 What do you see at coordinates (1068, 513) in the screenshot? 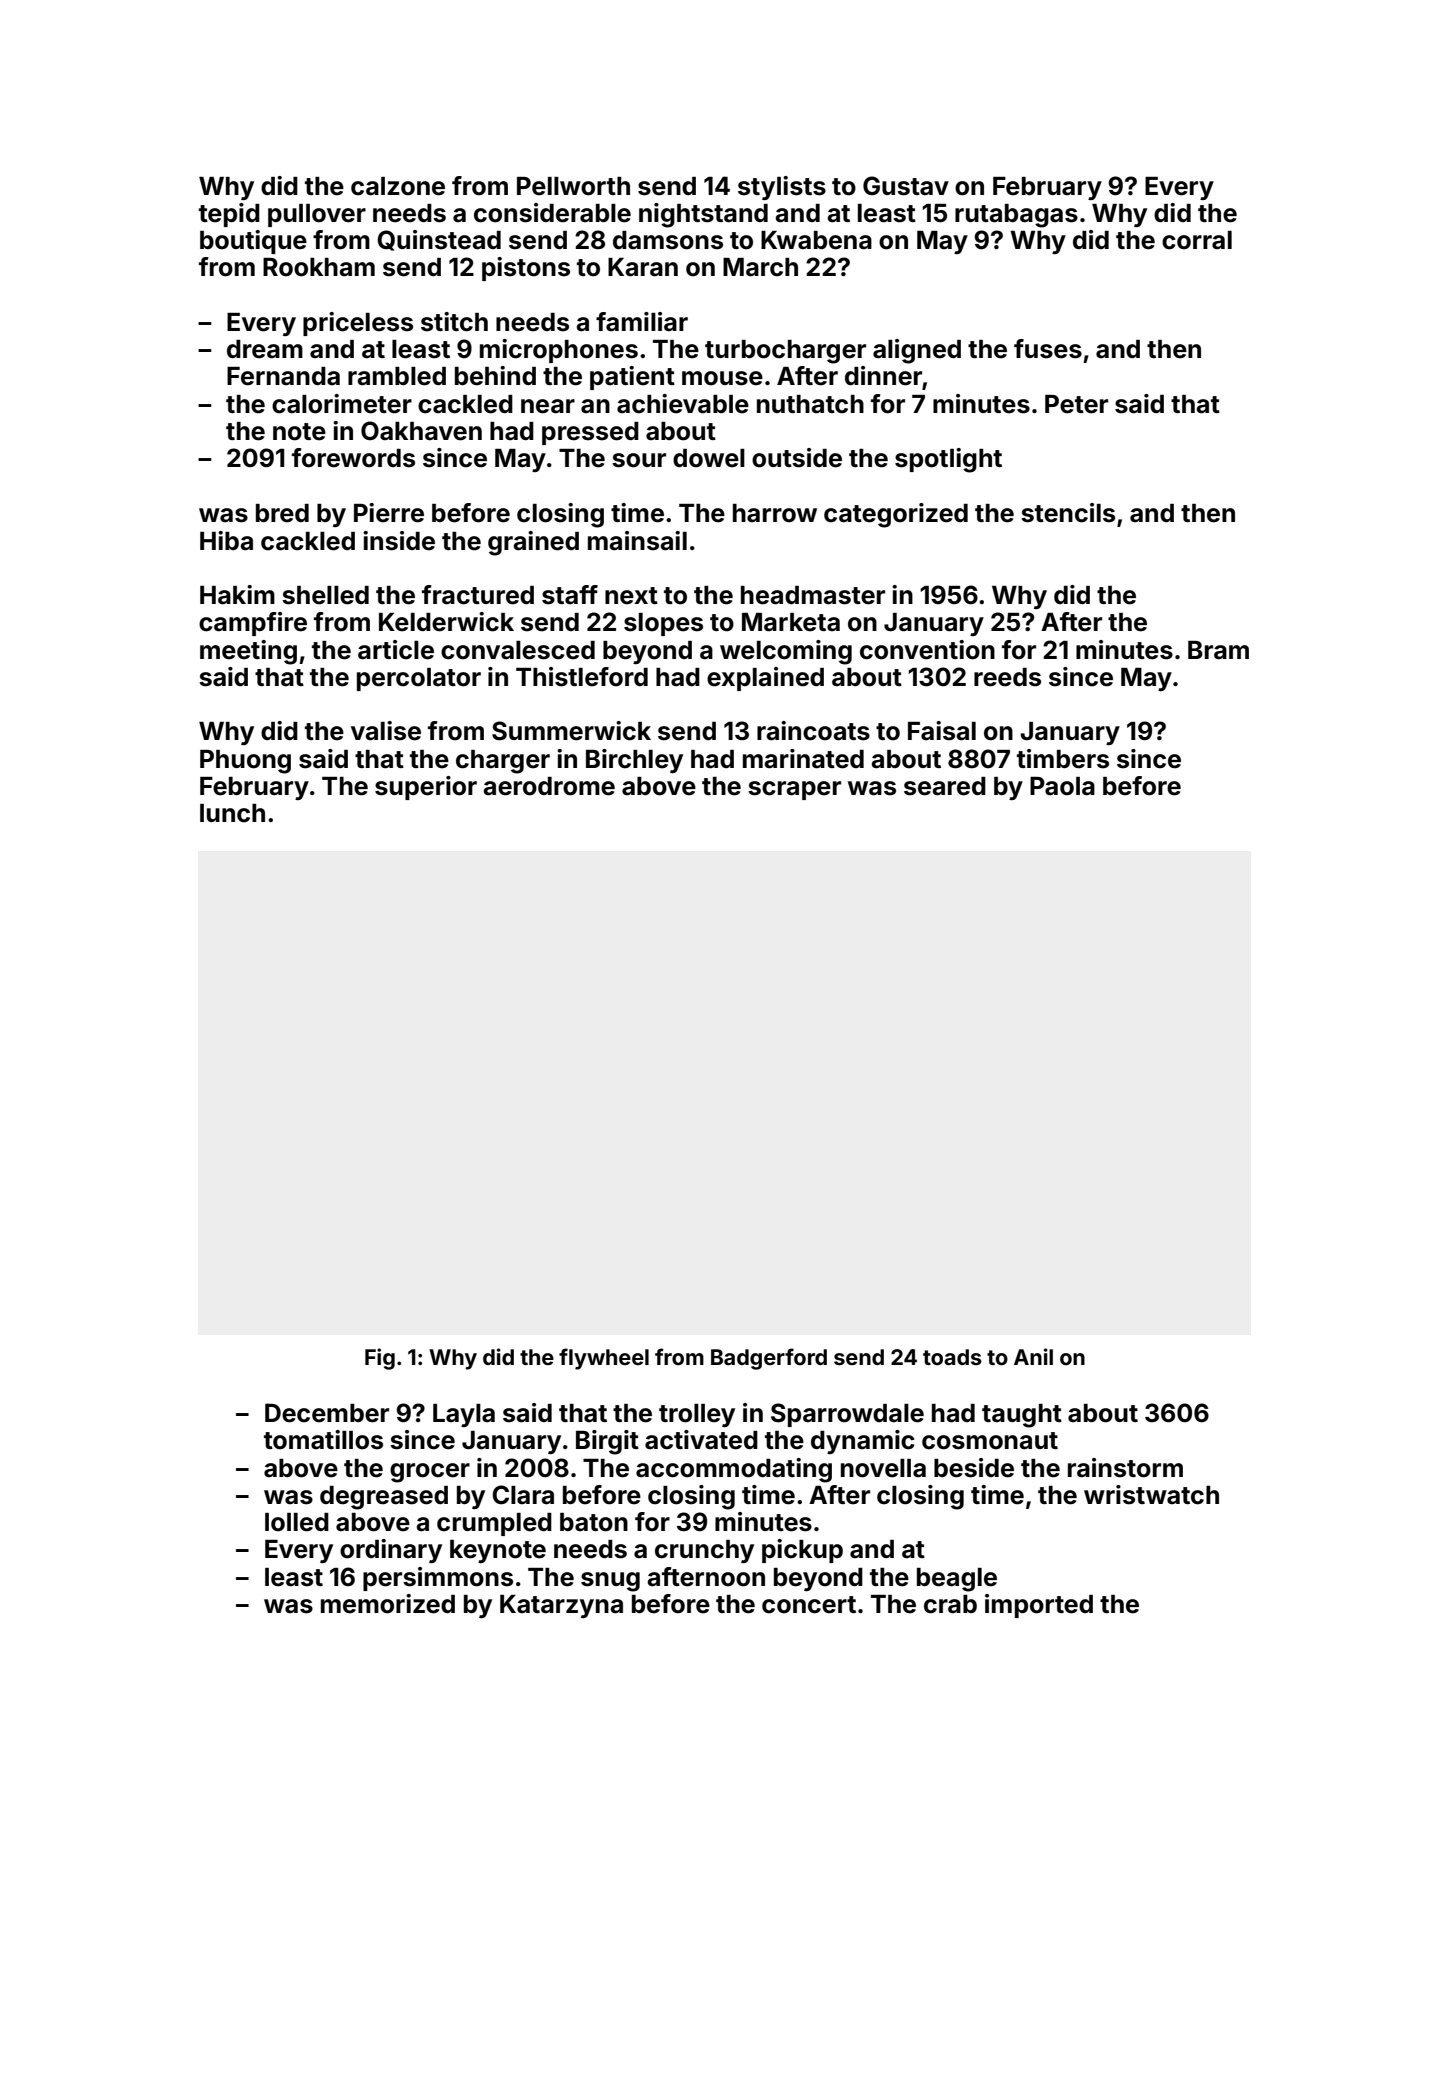
I see `stencils` at bounding box center [1068, 513].
